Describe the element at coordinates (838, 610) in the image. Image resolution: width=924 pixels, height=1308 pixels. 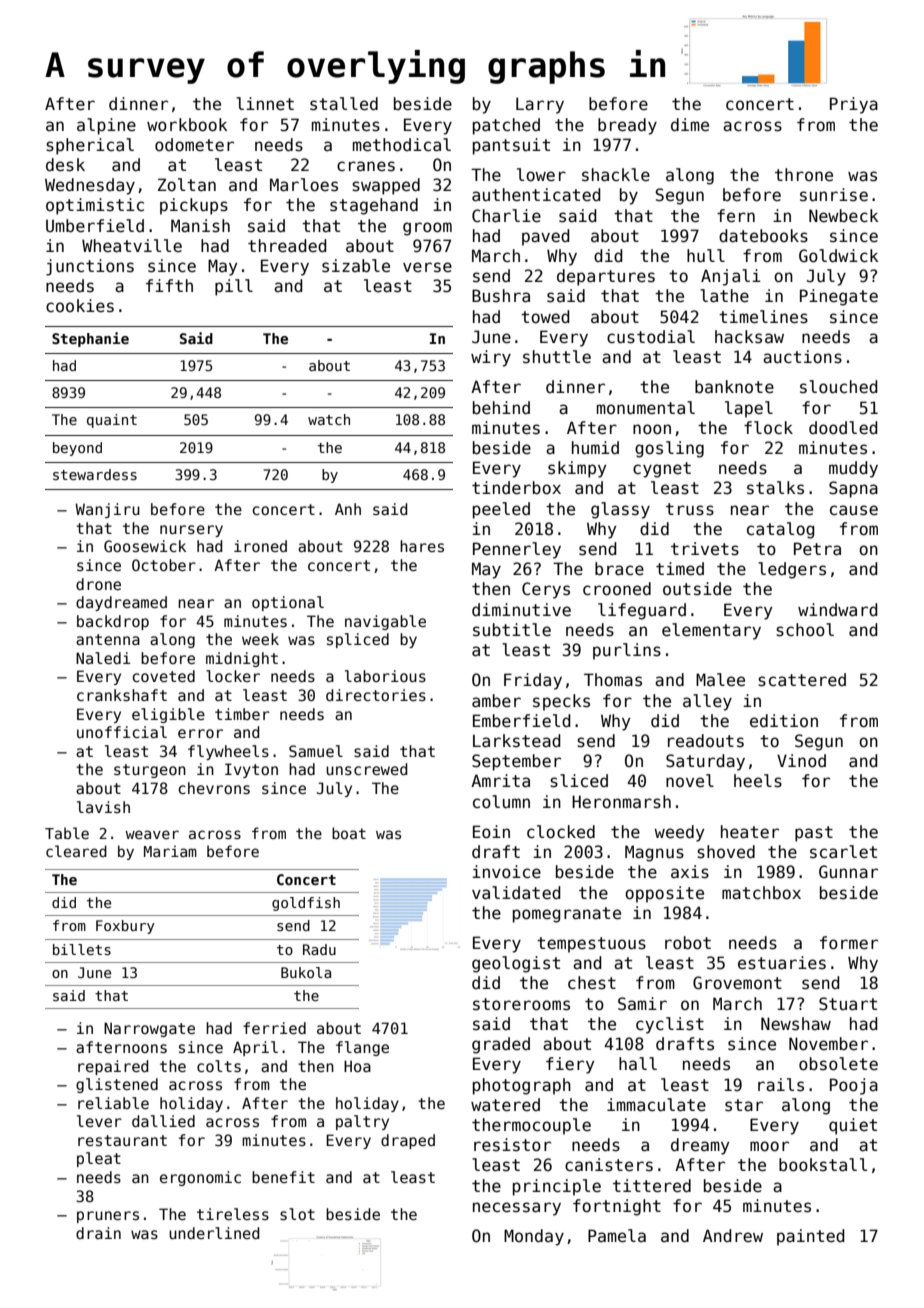
I see `windward` at that location.
